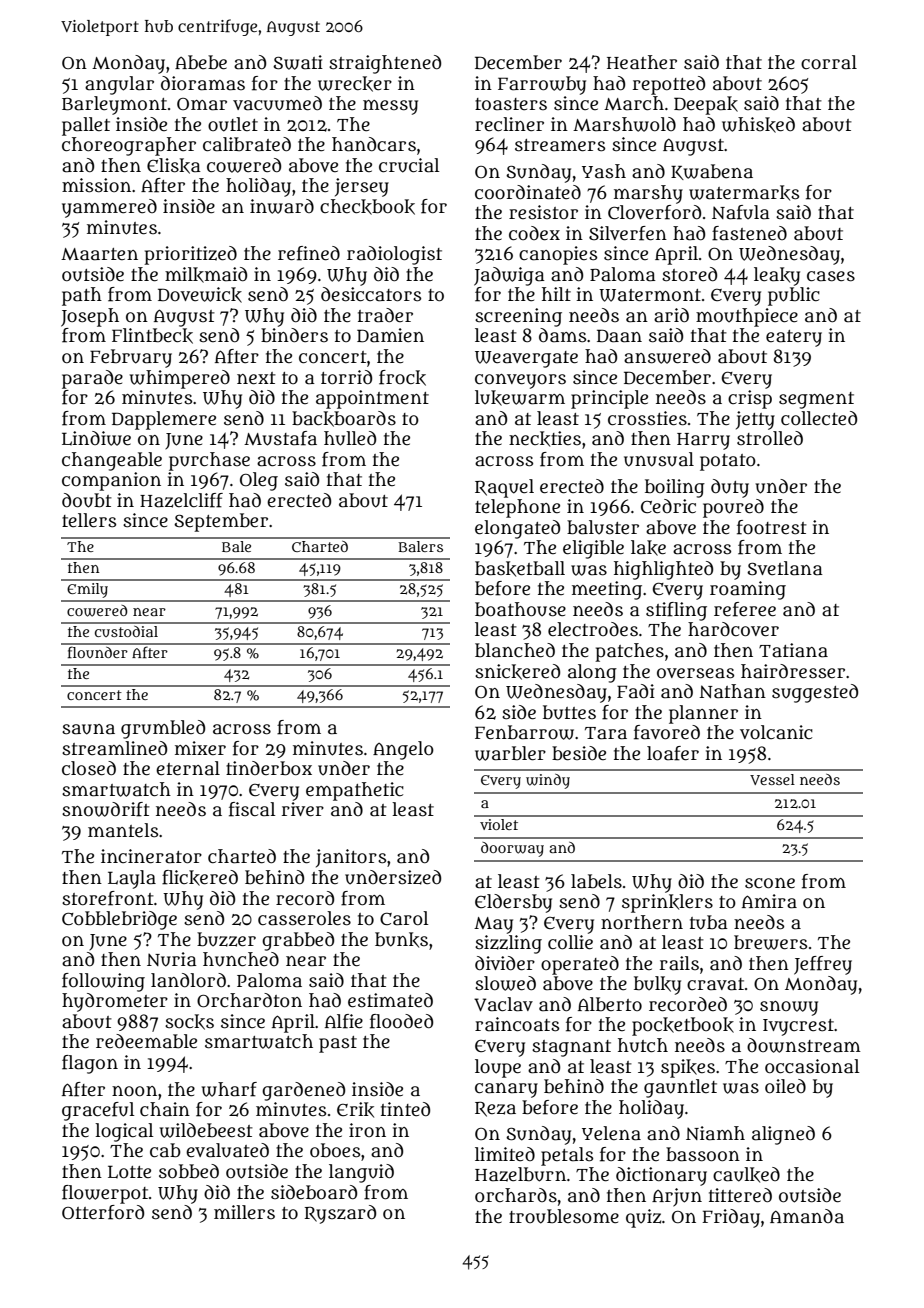  I want to click on Mustafa, so click(280, 438).
